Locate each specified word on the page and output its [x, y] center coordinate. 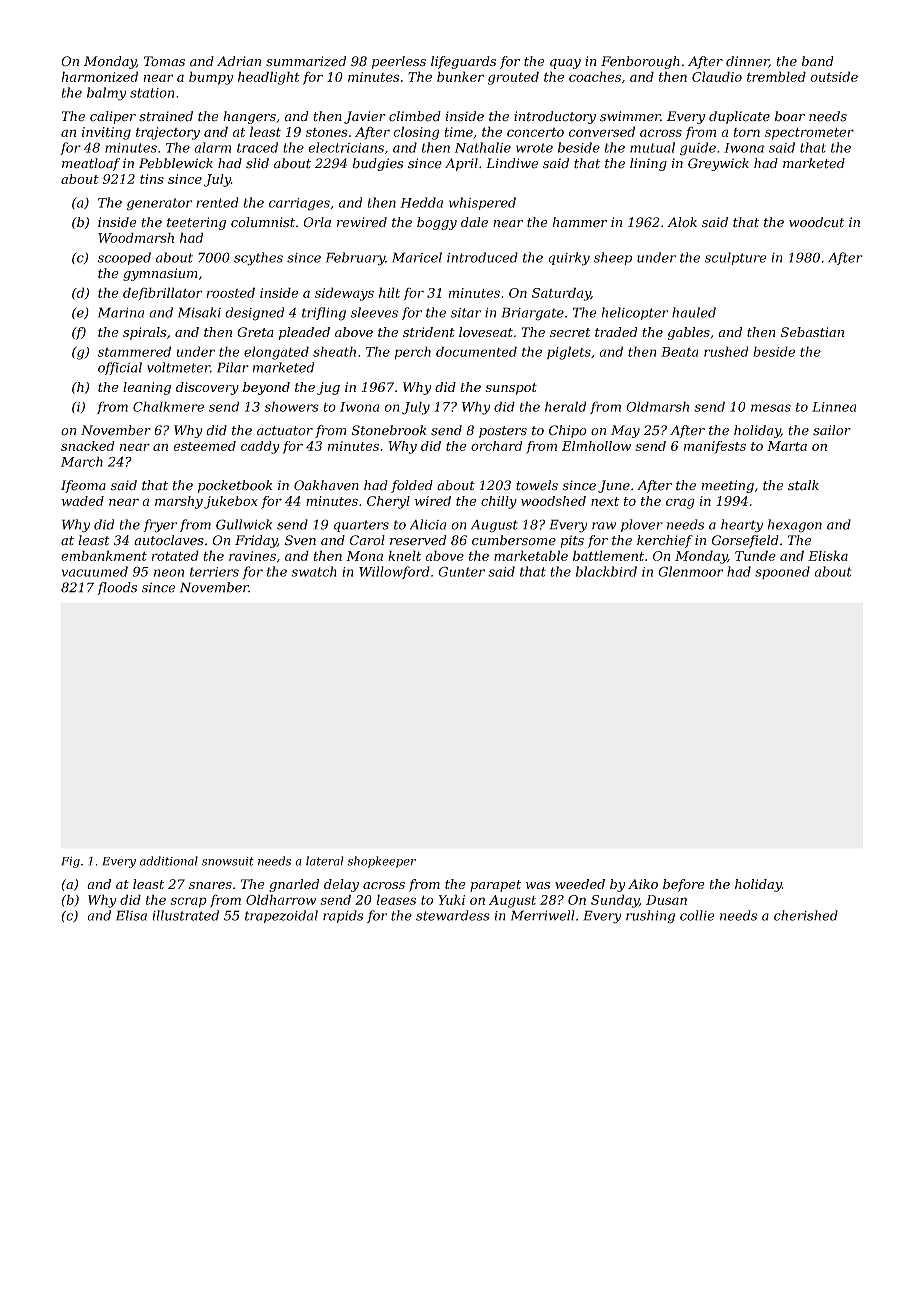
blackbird [606, 571]
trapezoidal [281, 916]
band [817, 61]
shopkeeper [381, 862]
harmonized [100, 76]
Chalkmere [168, 406]
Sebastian [812, 332]
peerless [399, 62]
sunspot [511, 389]
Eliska [828, 555]
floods [117, 588]
